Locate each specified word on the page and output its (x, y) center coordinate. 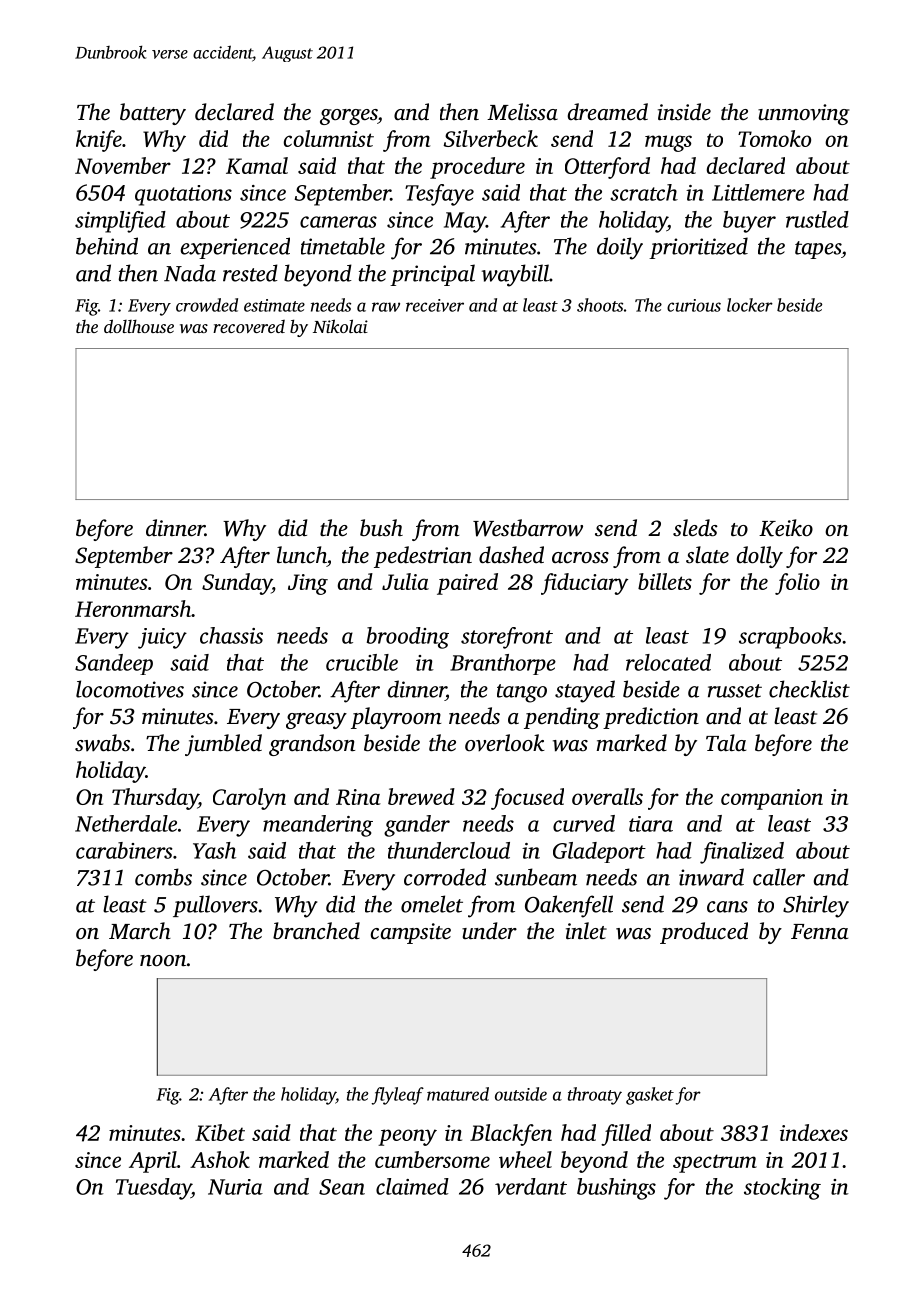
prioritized (698, 248)
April (153, 1162)
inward (711, 877)
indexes (814, 1132)
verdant (531, 1186)
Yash (214, 850)
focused (527, 799)
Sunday (237, 584)
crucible (362, 662)
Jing (308, 584)
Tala (726, 742)
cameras (338, 222)
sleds (695, 528)
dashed (511, 555)
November (123, 165)
